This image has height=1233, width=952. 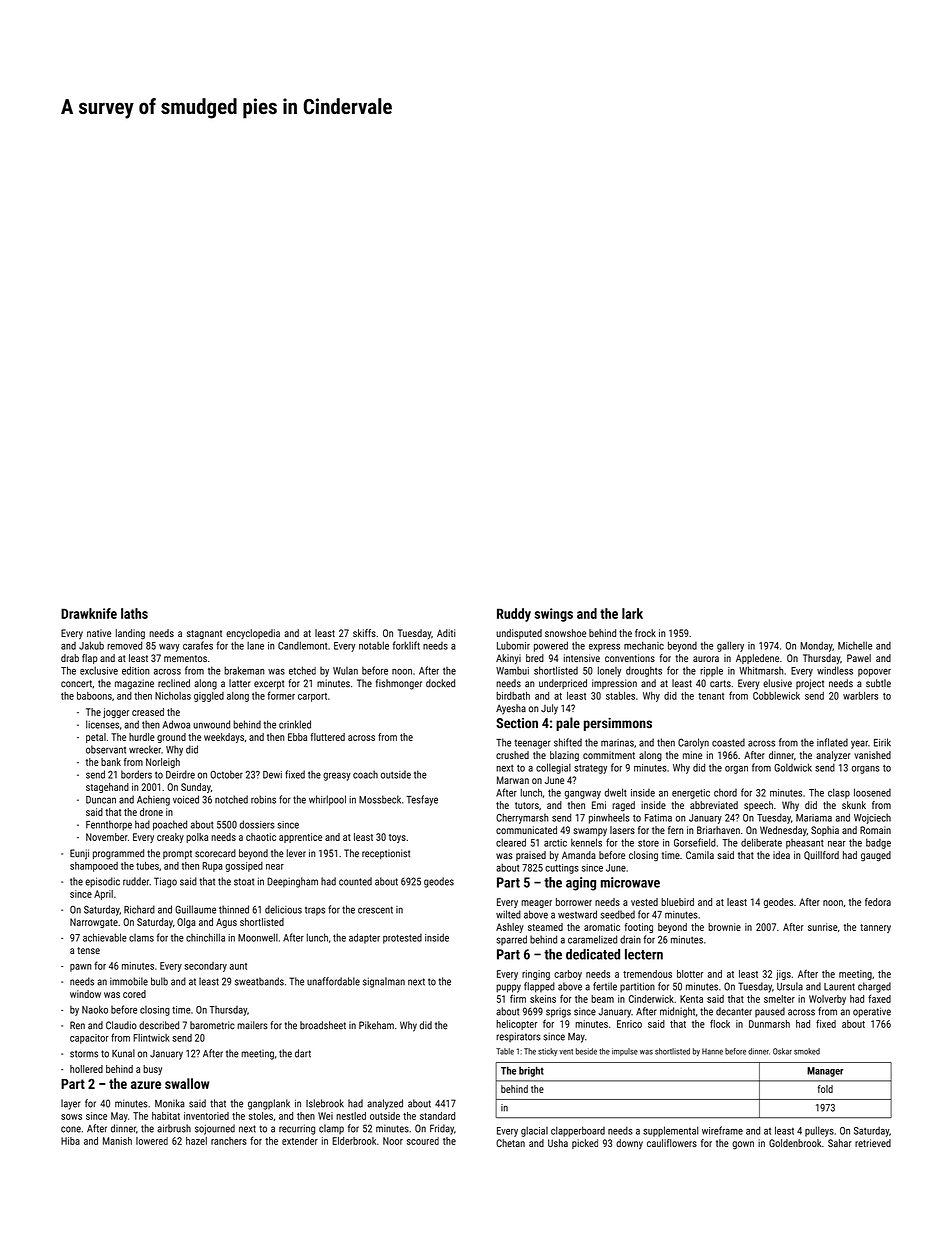 What do you see at coordinates (761, 670) in the image?
I see `Whitmarsh` at bounding box center [761, 670].
